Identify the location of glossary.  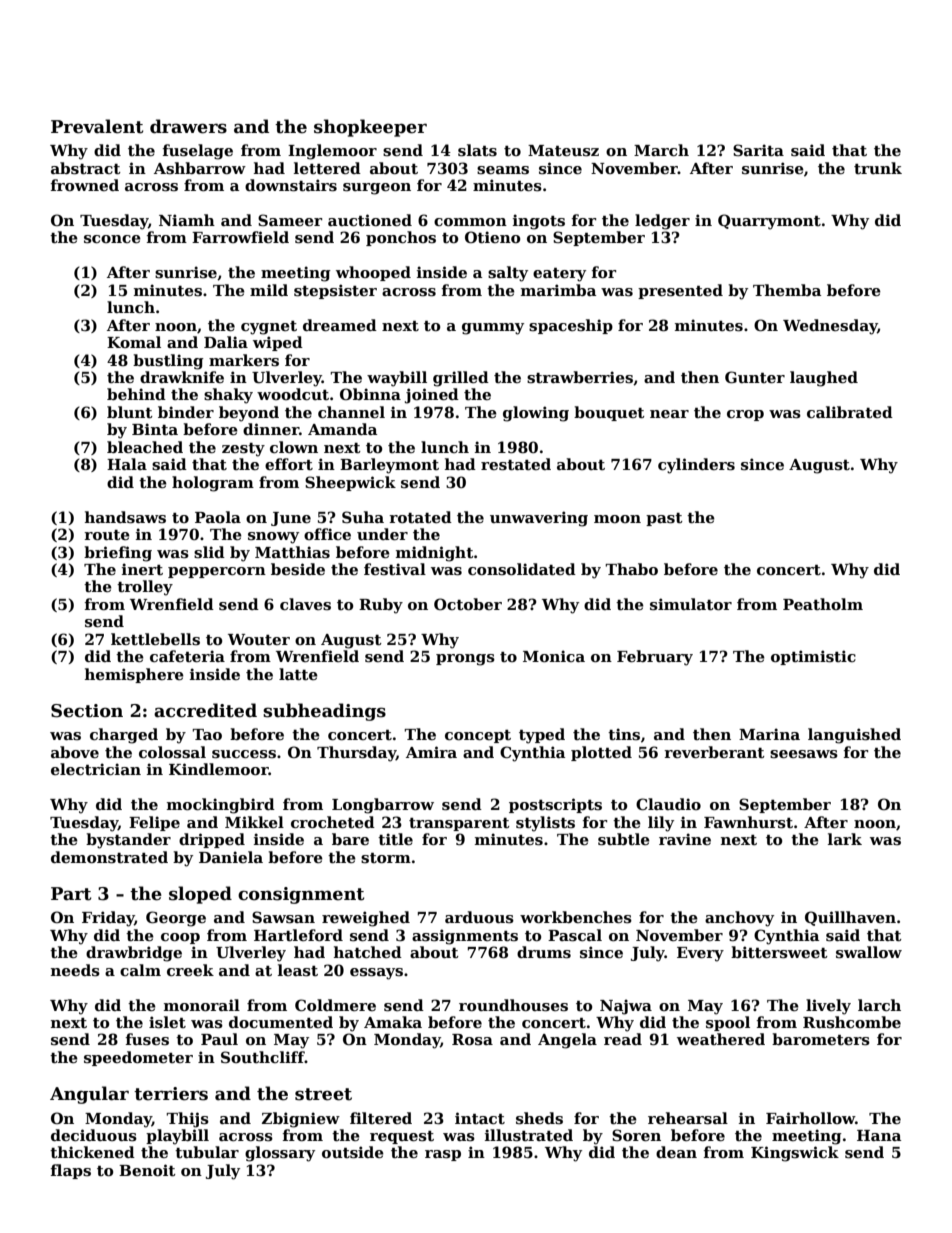
(280, 1154).
